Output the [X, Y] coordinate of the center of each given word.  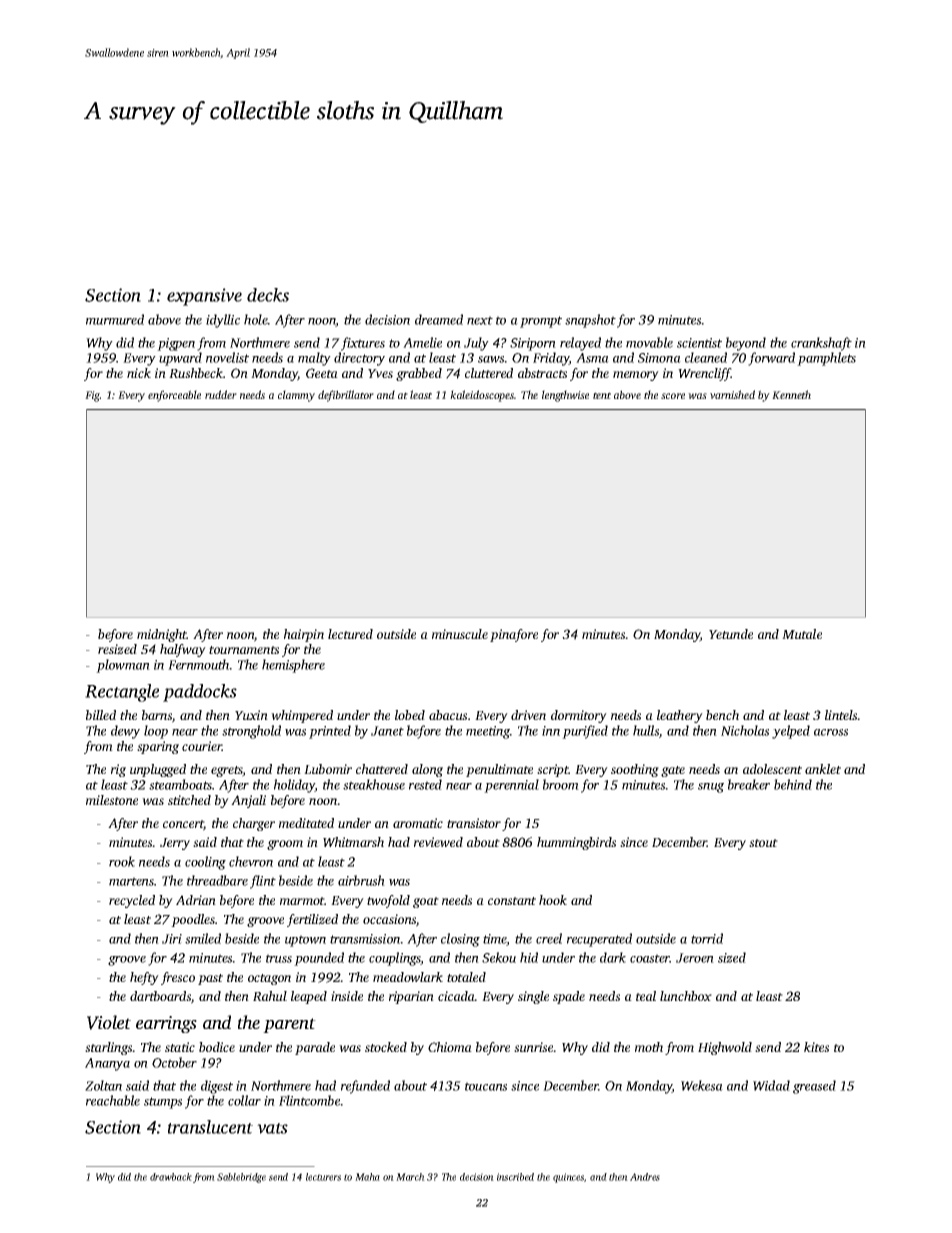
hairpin [304, 635]
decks [268, 295]
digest [217, 1087]
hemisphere [293, 666]
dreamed [439, 319]
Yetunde [731, 634]
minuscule [460, 634]
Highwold [725, 1048]
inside [347, 996]
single [533, 997]
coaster [650, 958]
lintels [841, 715]
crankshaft [821, 344]
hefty [144, 978]
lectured [350, 634]
